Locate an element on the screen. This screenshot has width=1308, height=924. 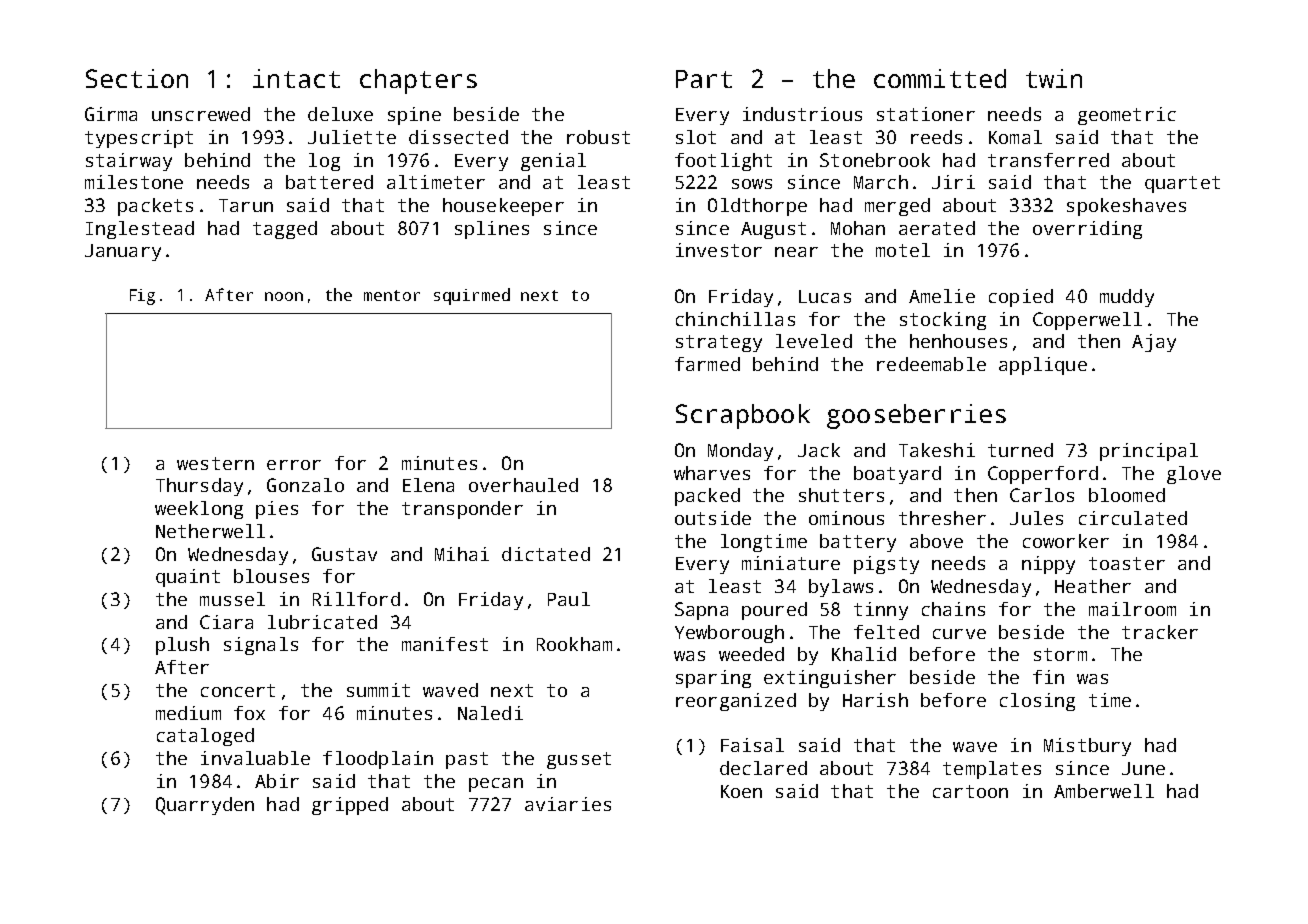
blouses is located at coordinates (271, 576).
